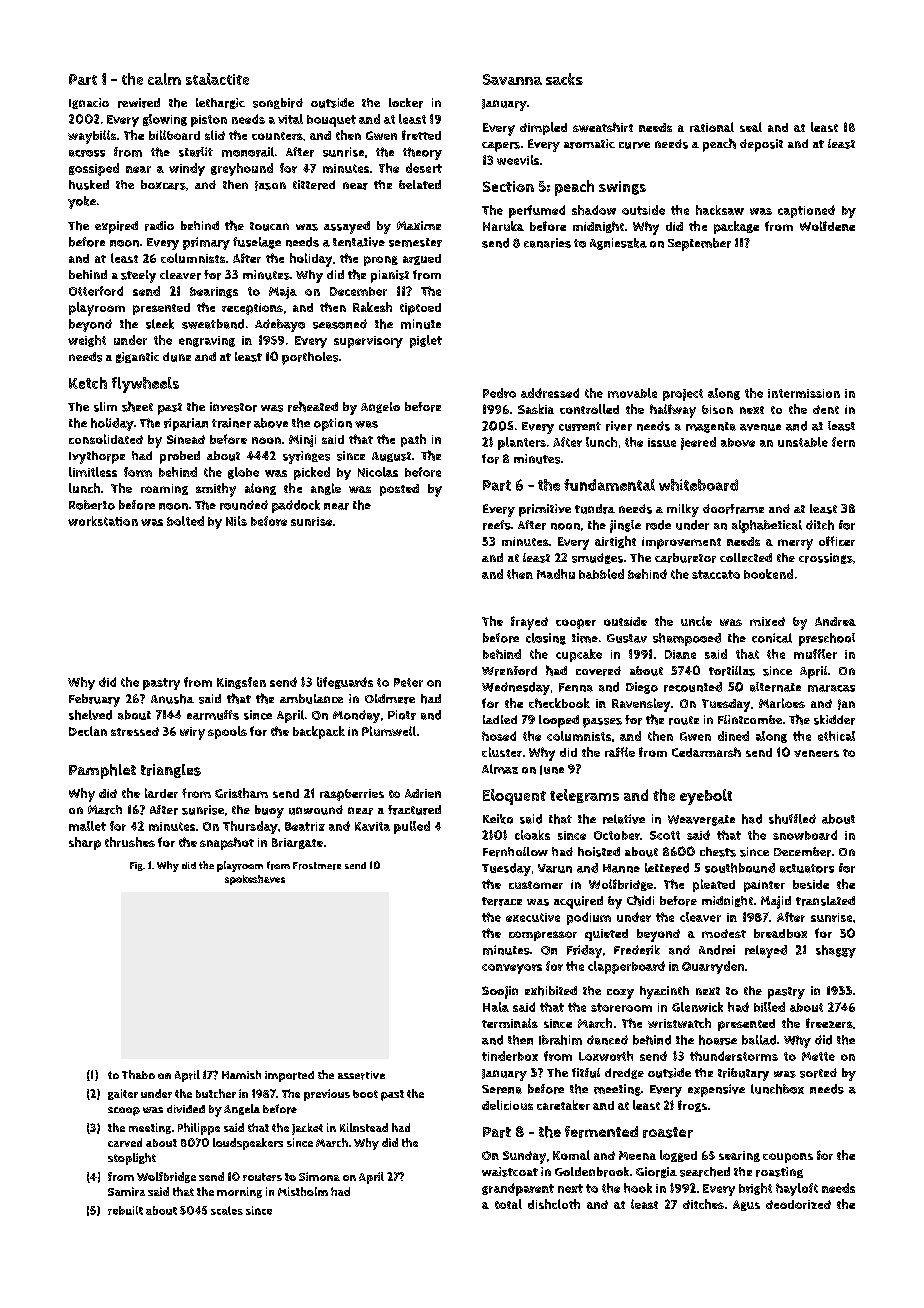 The height and width of the screenshot is (1308, 924). What do you see at coordinates (163, 185) in the screenshot?
I see `boxcars` at bounding box center [163, 185].
